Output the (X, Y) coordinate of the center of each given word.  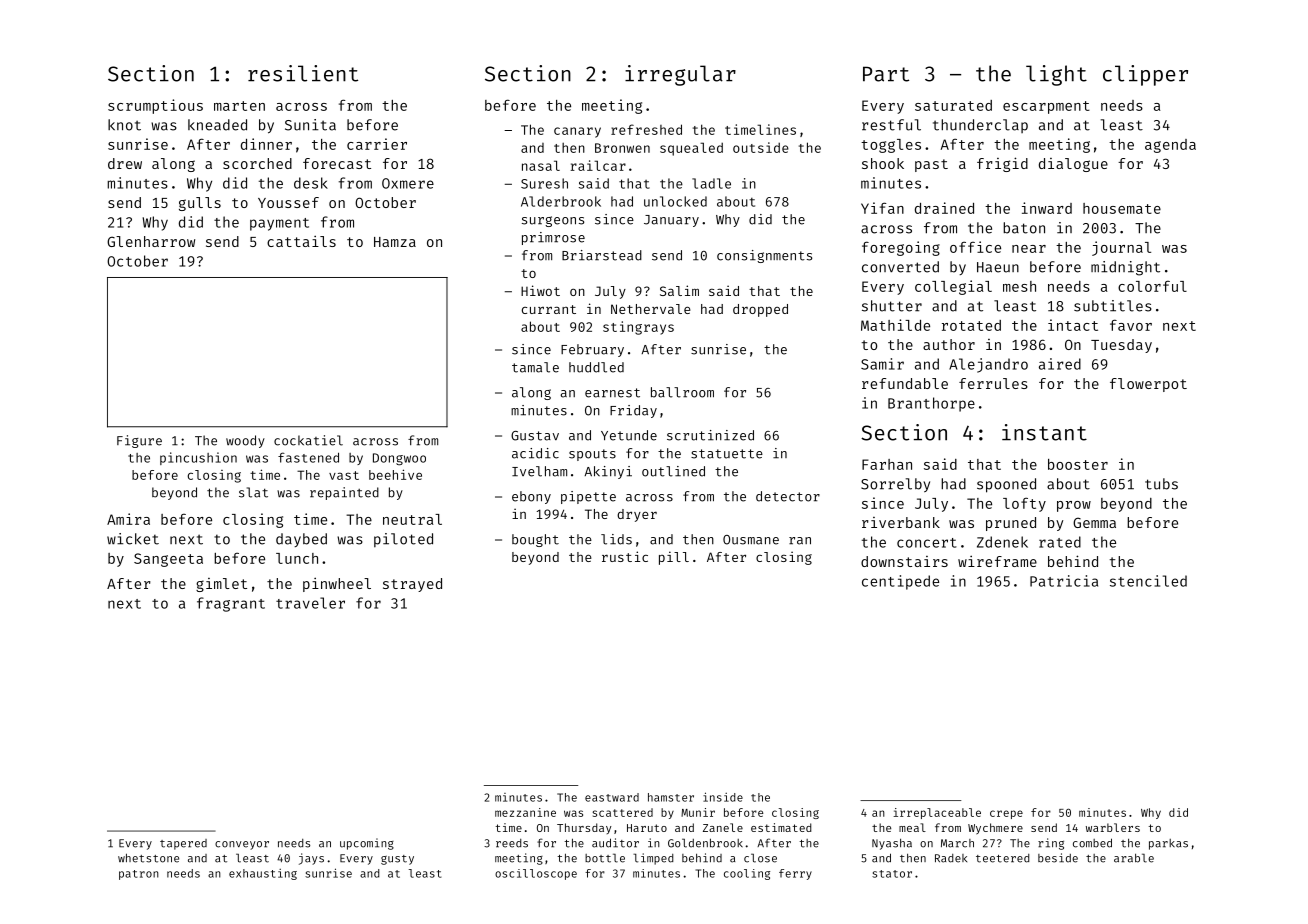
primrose (553, 238)
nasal (541, 165)
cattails (301, 241)
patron (139, 875)
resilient (303, 73)
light (1056, 75)
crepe (1006, 814)
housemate (1122, 208)
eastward (612, 797)
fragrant (231, 604)
